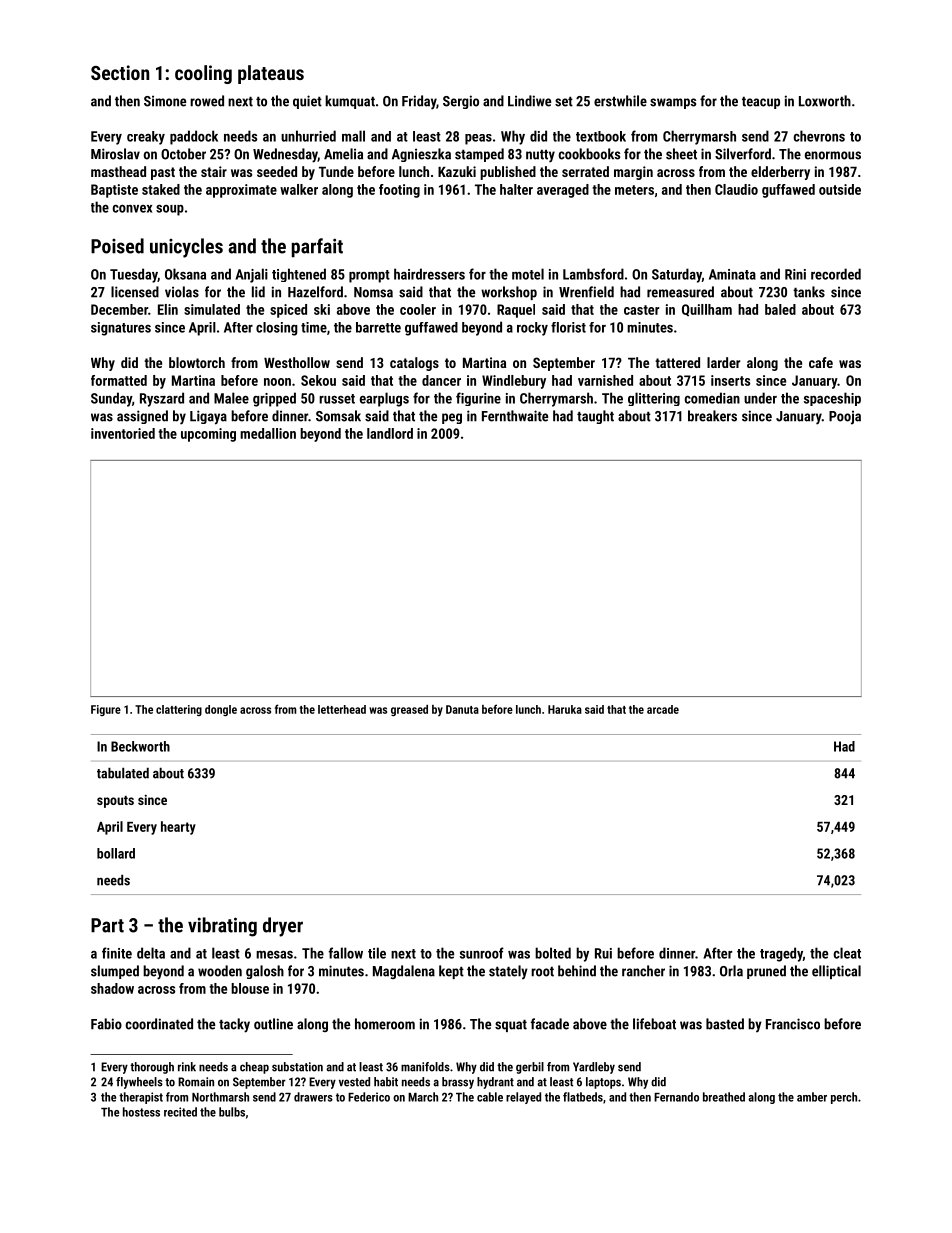 The width and height of the document is (952, 1233). I want to click on hairdressers, so click(429, 274).
